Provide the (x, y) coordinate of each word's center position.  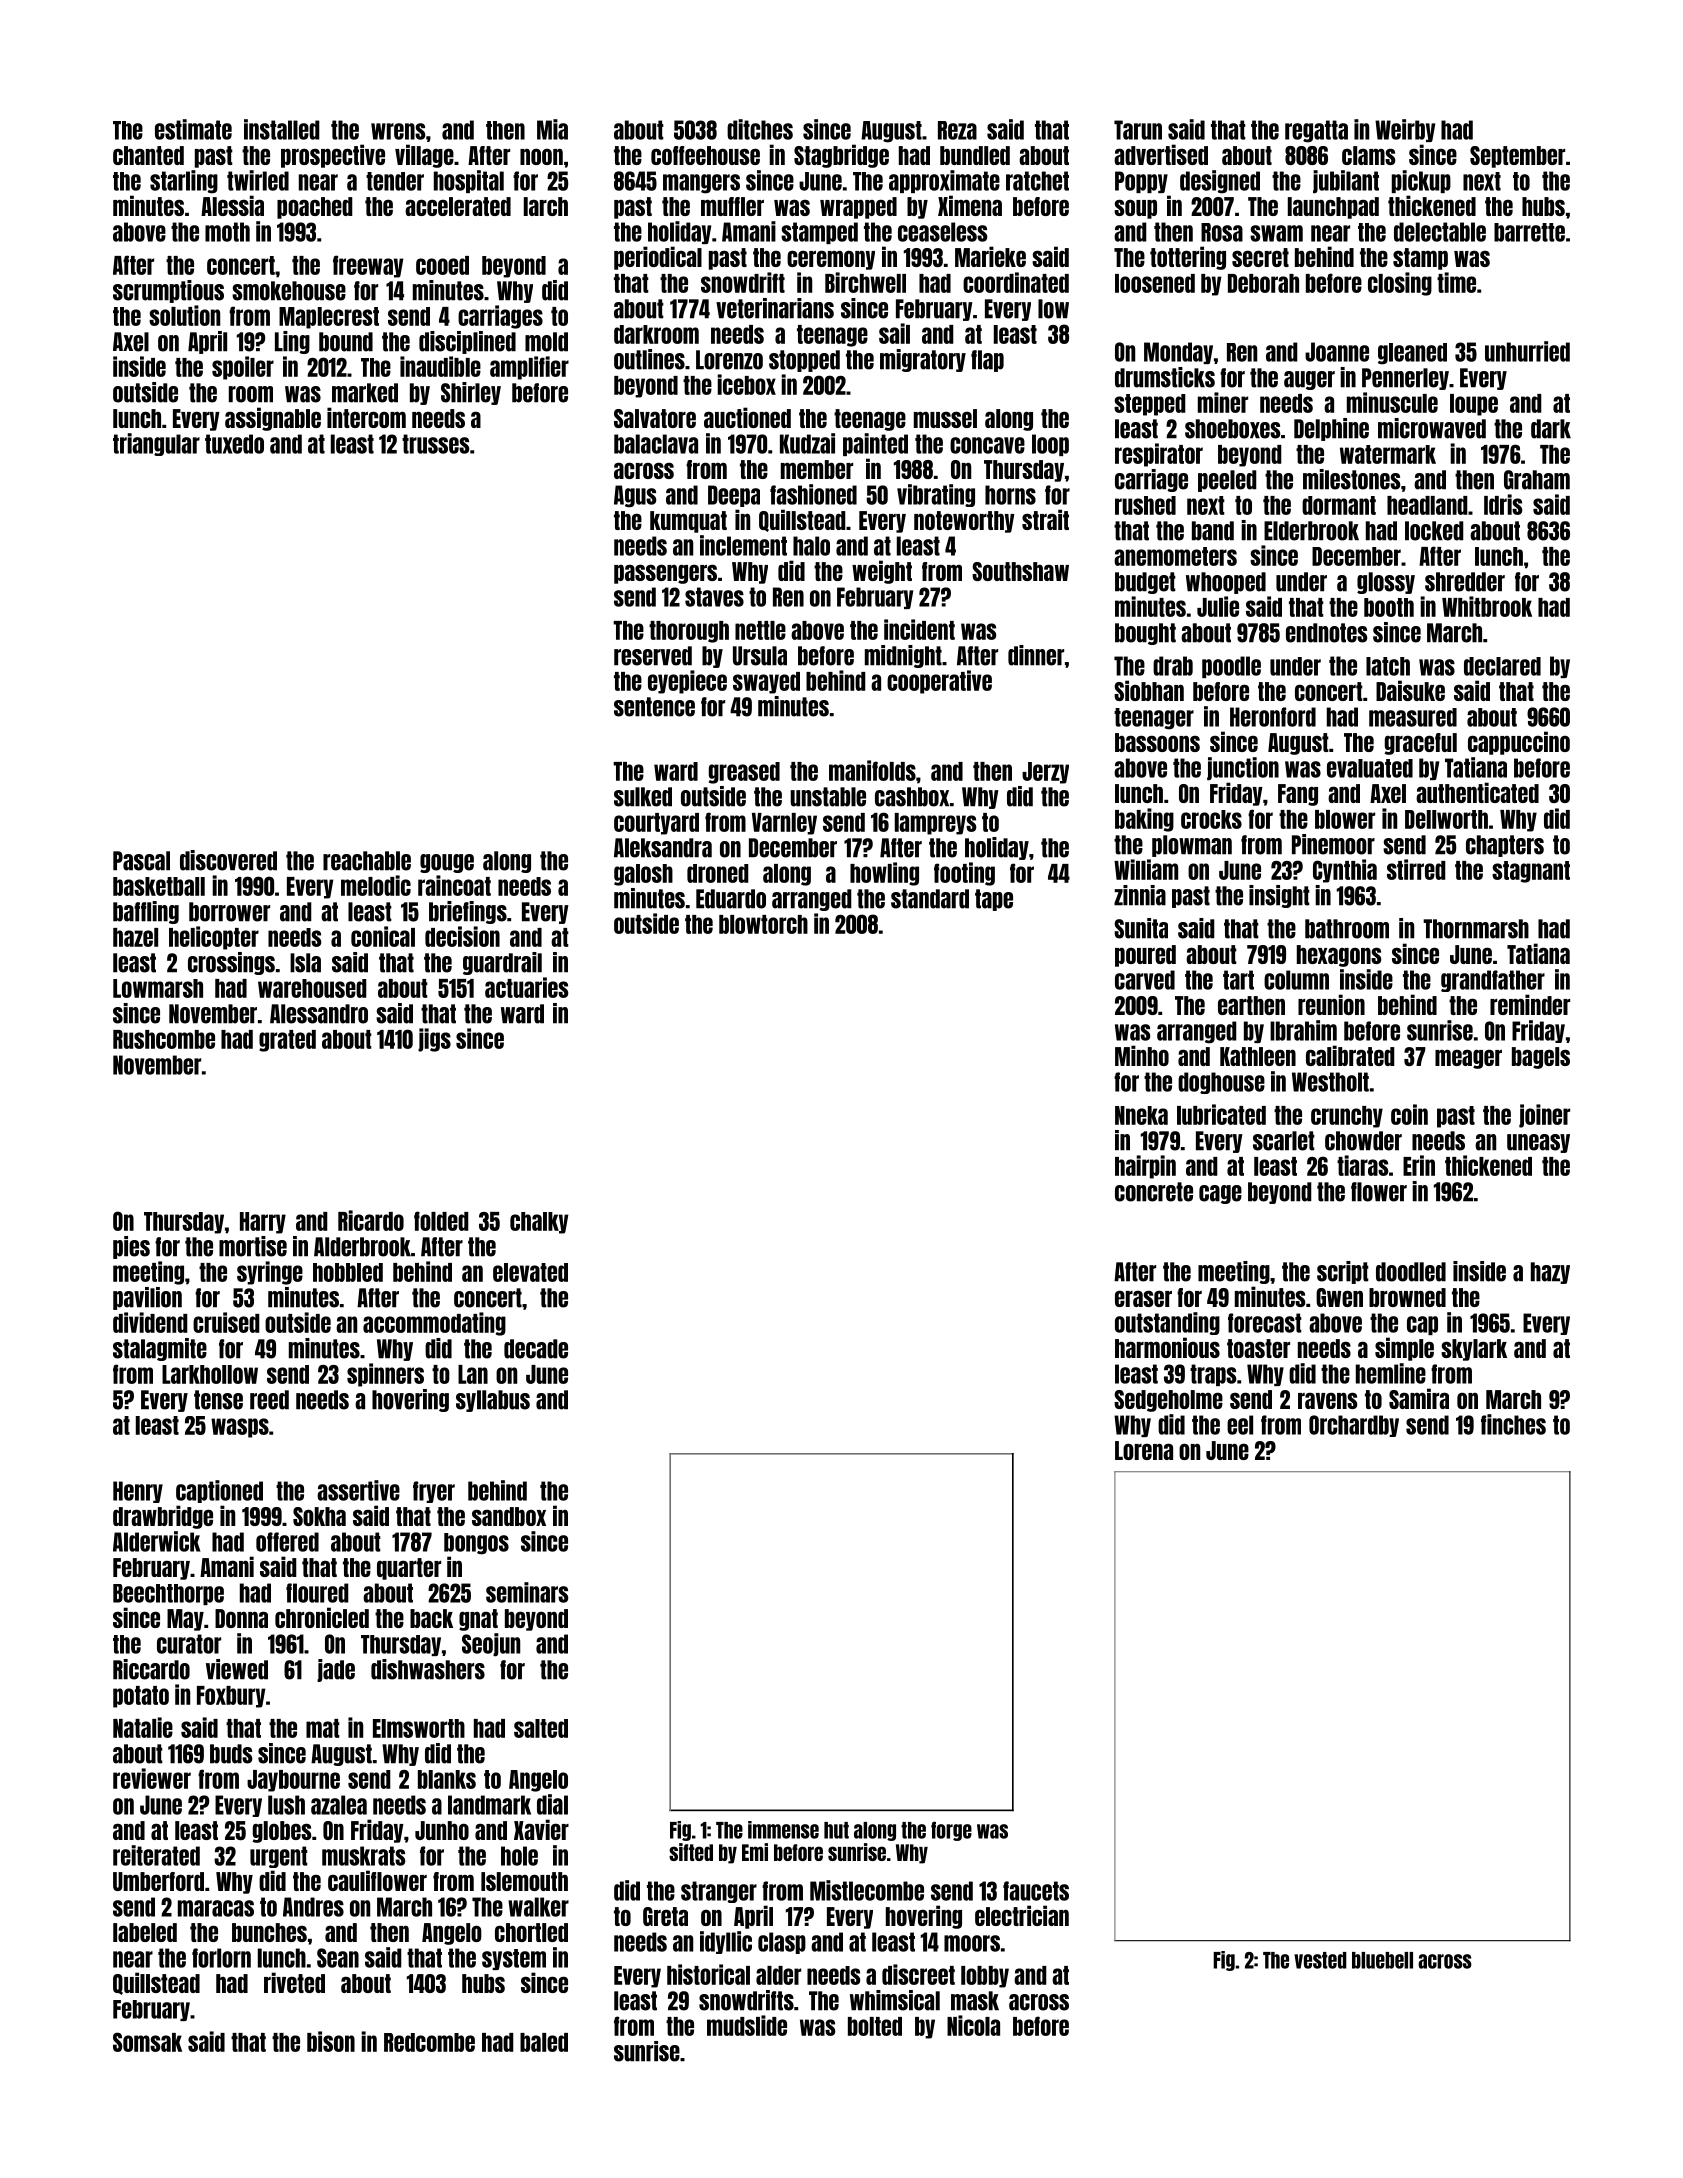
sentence (654, 707)
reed (269, 1400)
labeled (145, 1932)
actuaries (527, 987)
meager (1468, 1059)
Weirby (1405, 130)
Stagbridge (841, 156)
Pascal (141, 861)
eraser (1143, 1298)
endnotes (1326, 633)
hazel (135, 937)
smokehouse (289, 291)
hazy (1550, 1273)
